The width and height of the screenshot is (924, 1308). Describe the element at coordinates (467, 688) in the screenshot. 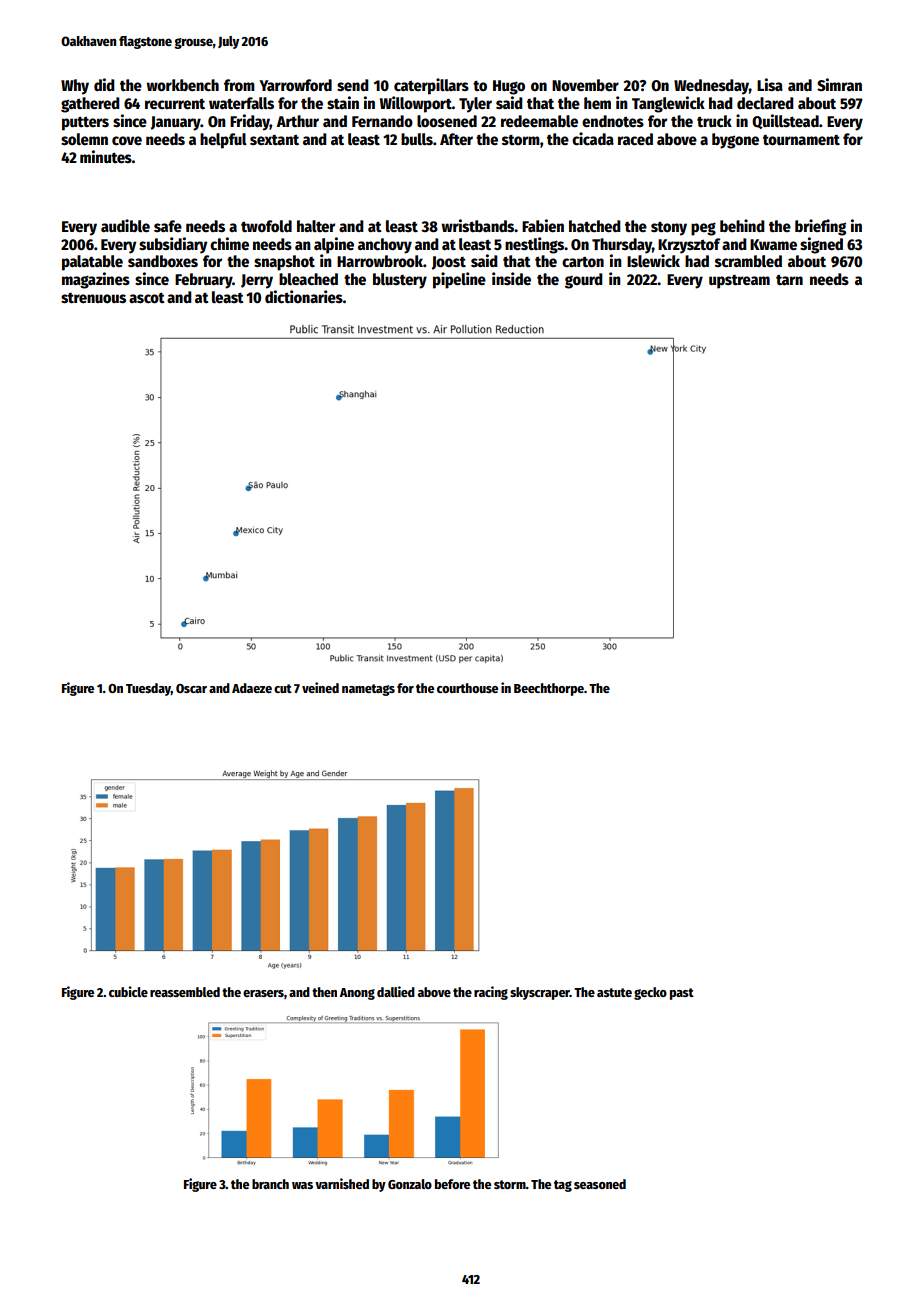

I see `courthouse` at that location.
